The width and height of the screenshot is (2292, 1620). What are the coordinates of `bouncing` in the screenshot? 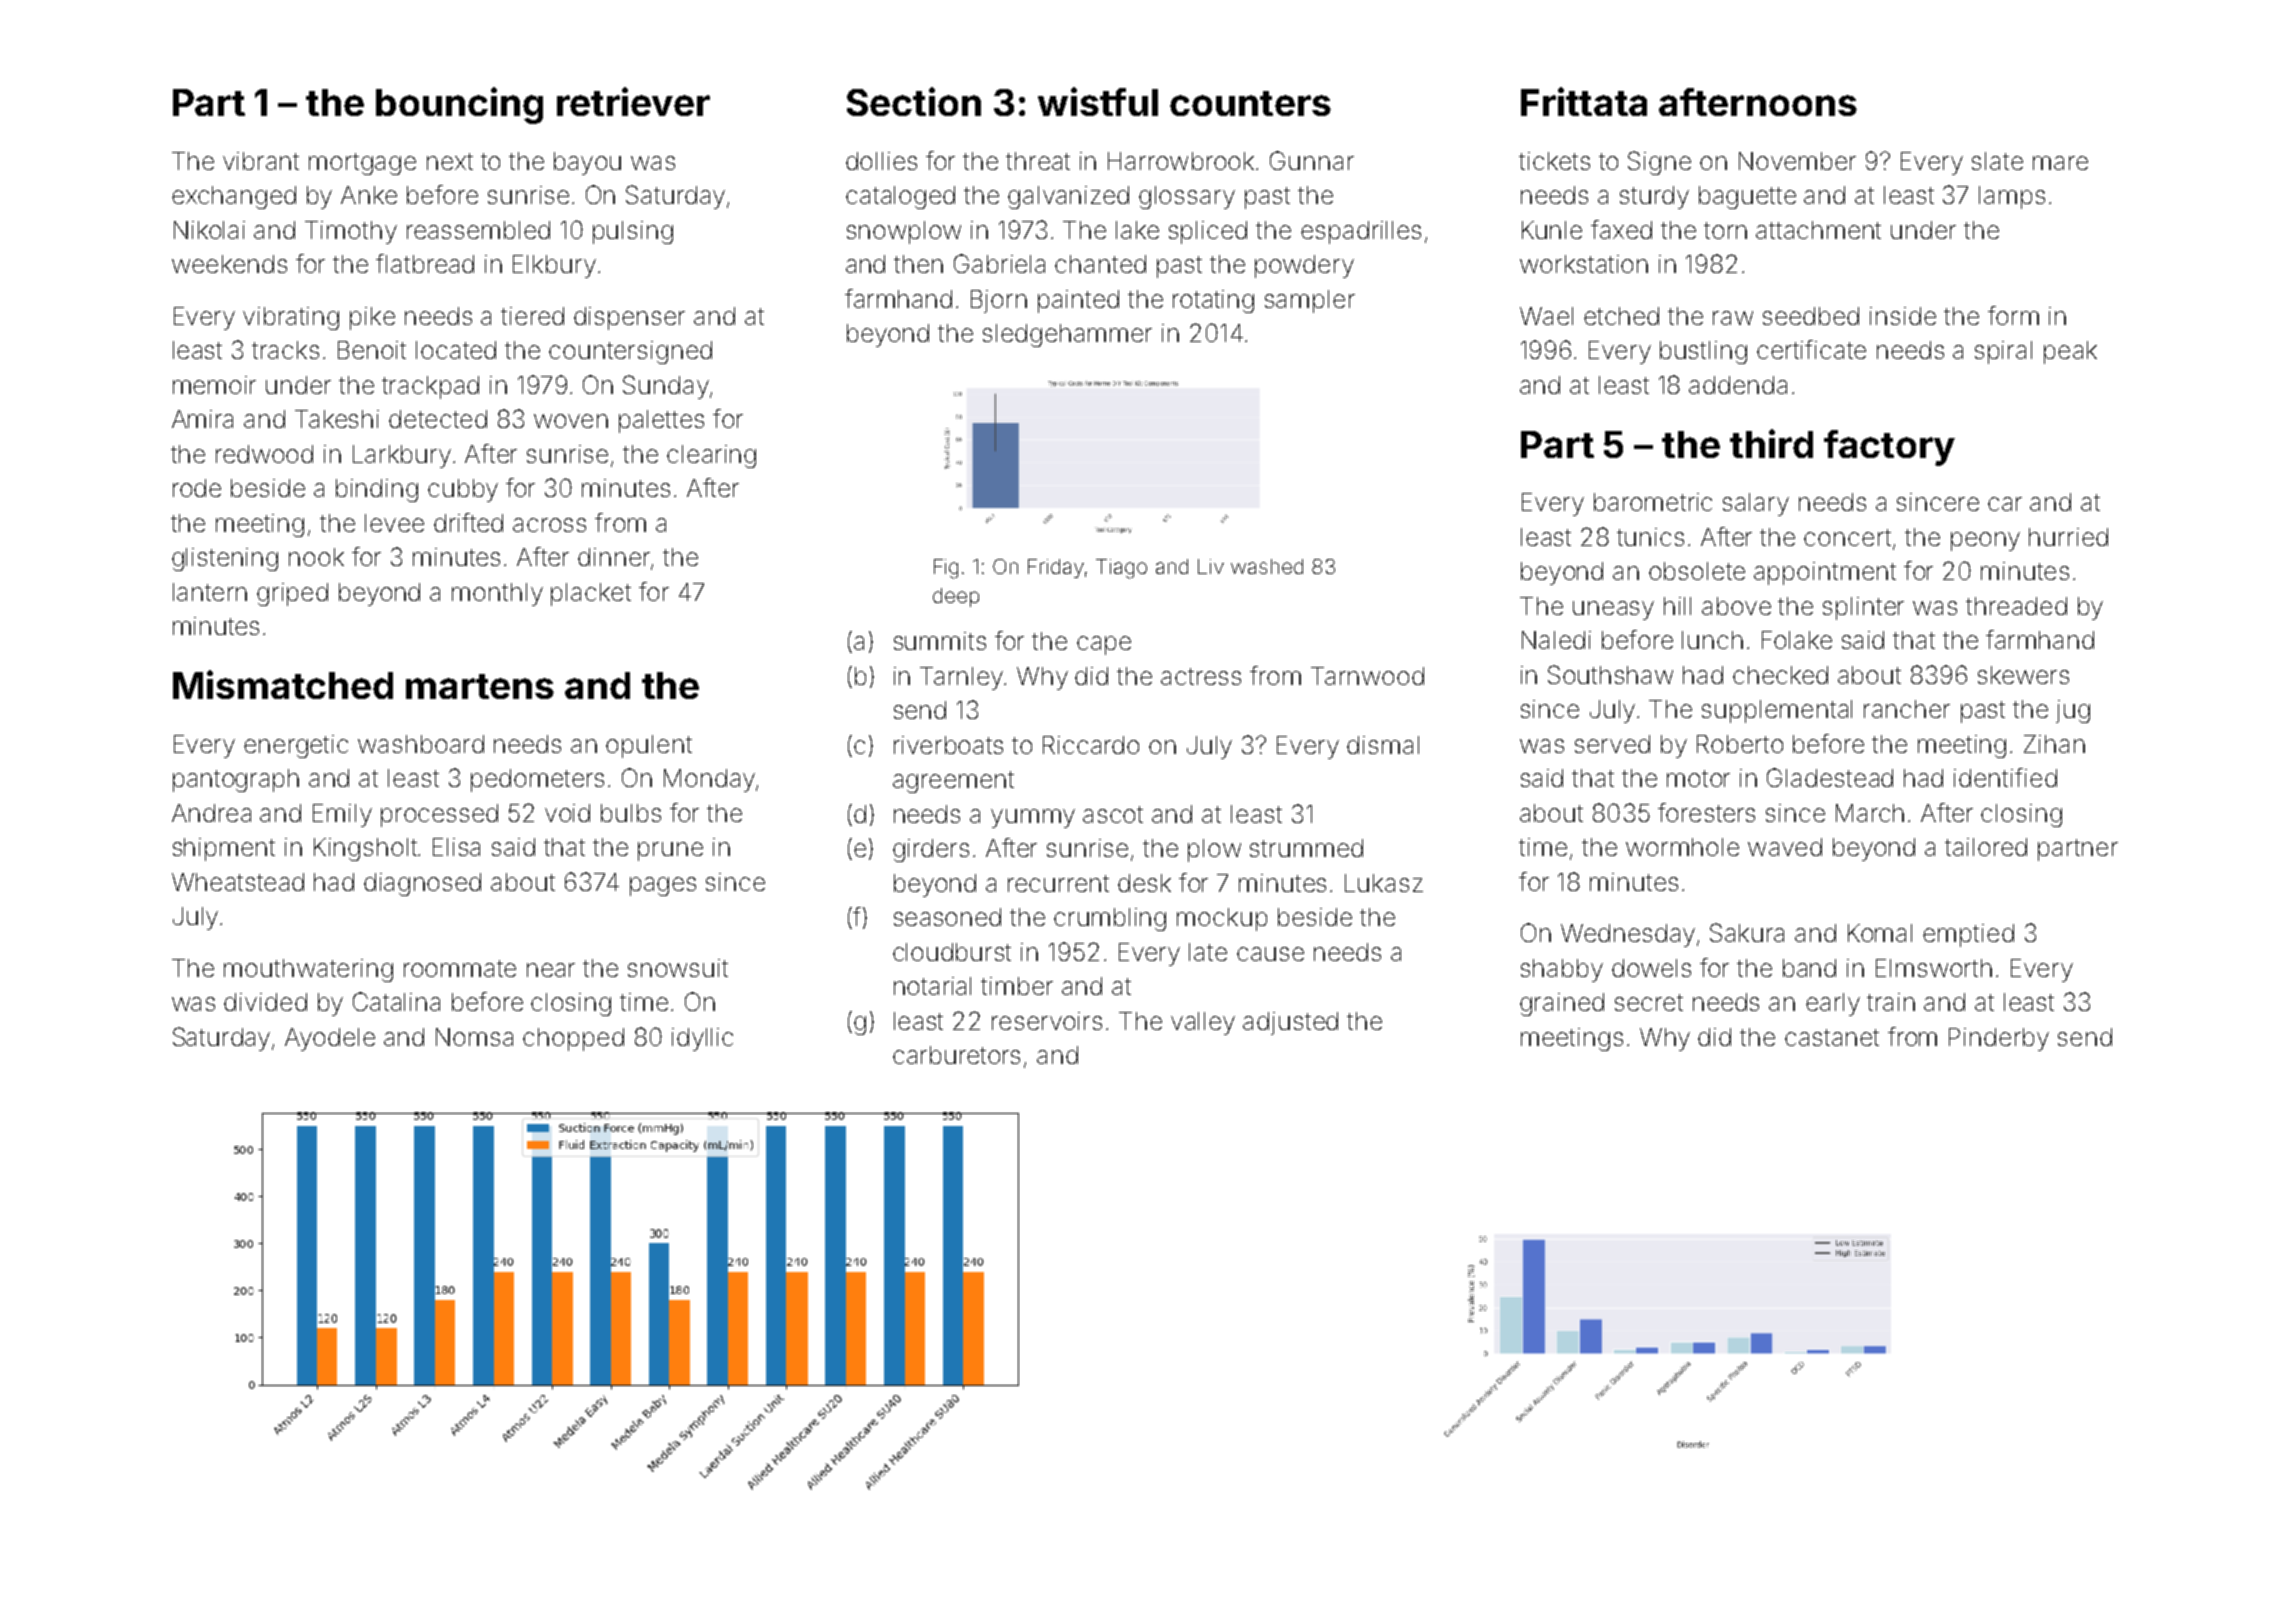 It's located at (459, 105).
